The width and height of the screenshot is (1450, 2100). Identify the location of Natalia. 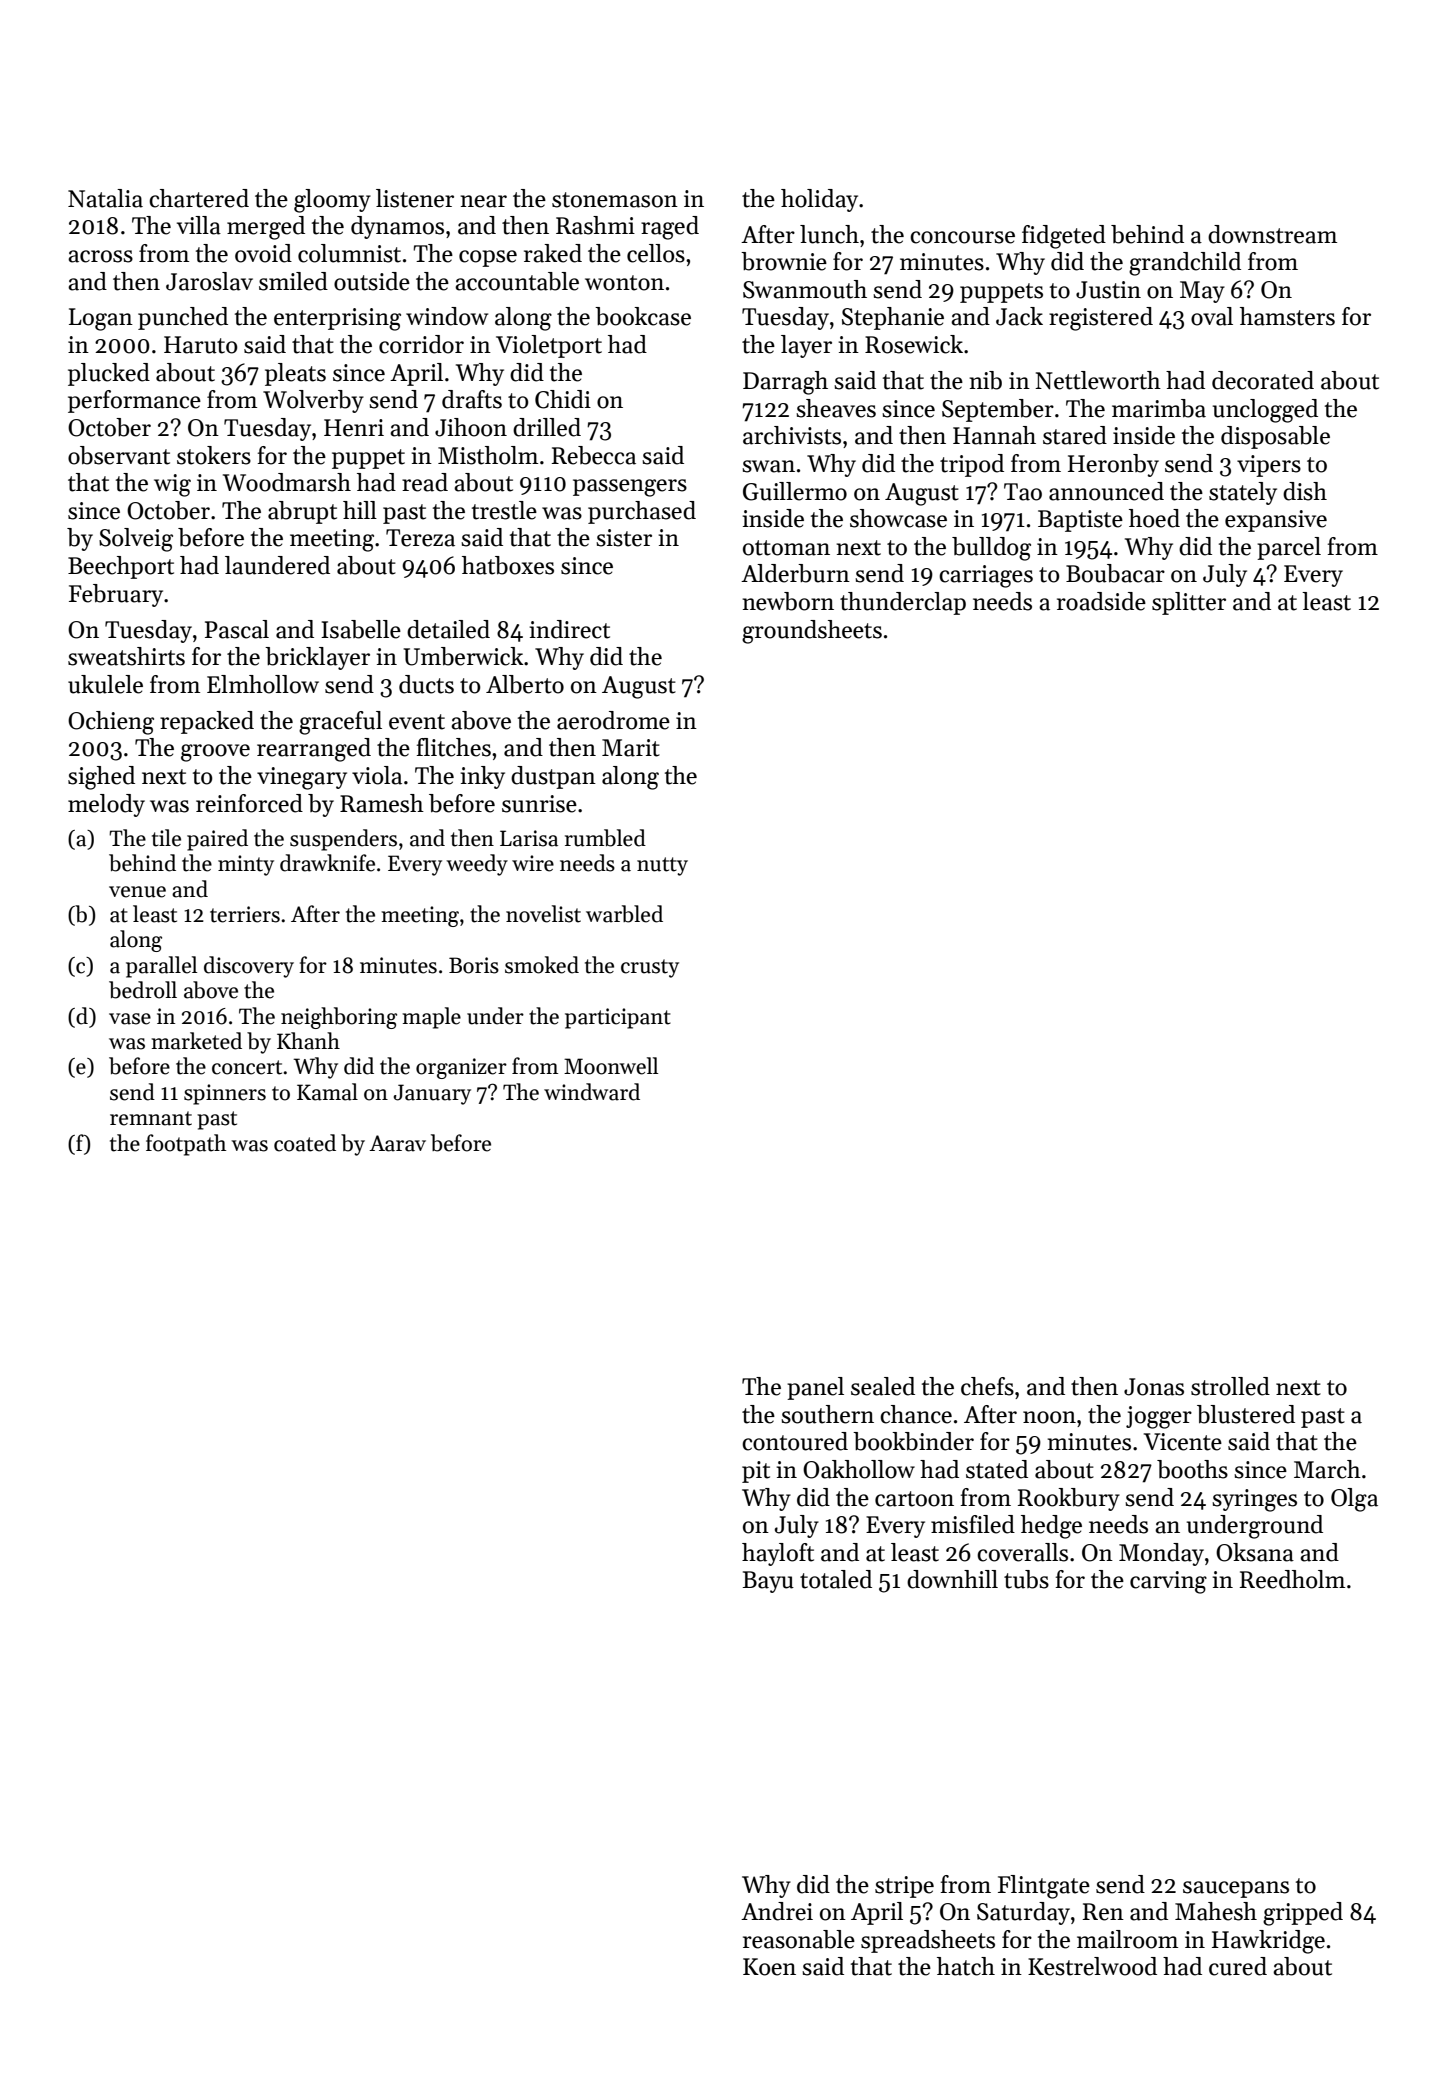
(105, 198).
